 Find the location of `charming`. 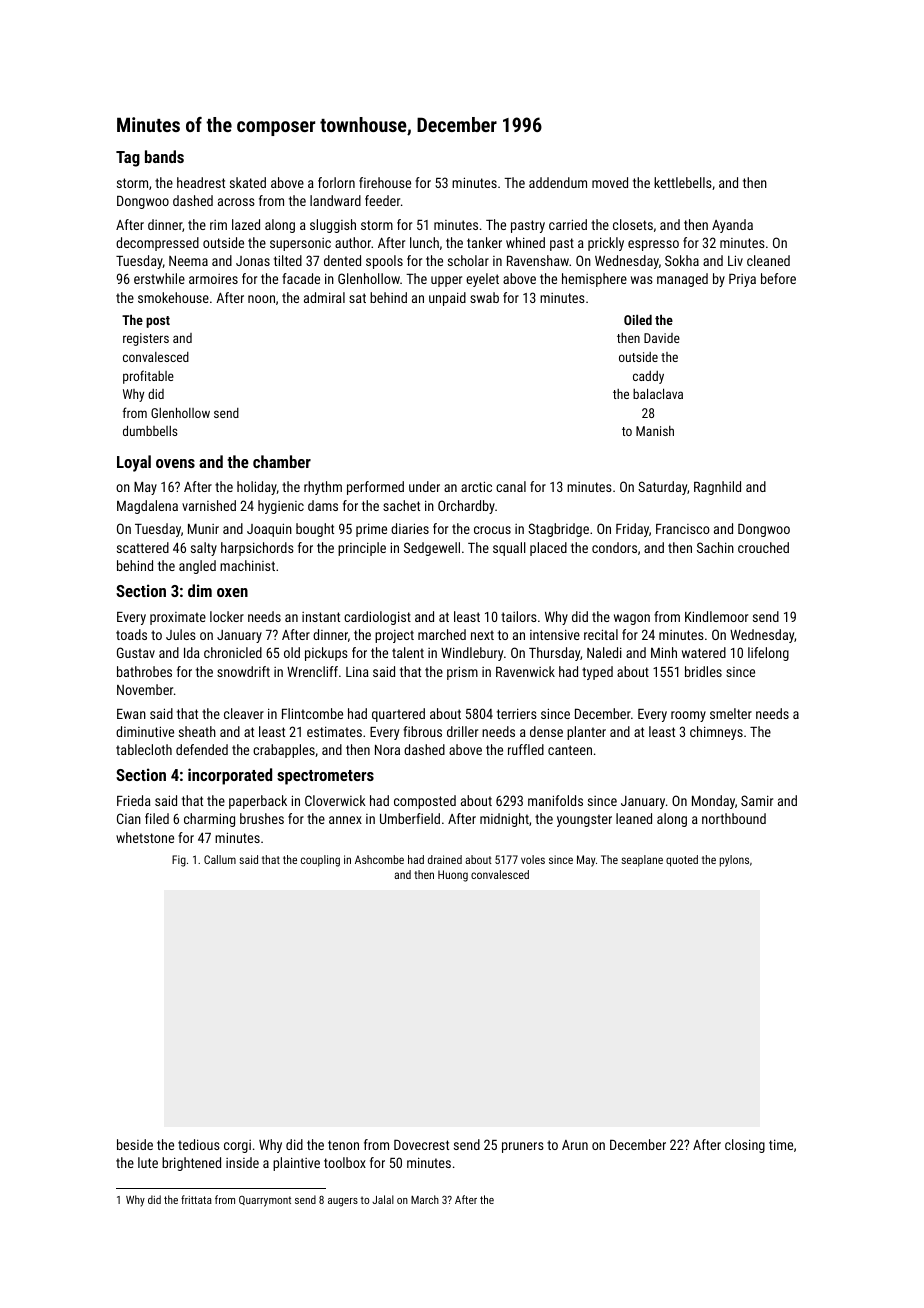

charming is located at coordinates (209, 820).
